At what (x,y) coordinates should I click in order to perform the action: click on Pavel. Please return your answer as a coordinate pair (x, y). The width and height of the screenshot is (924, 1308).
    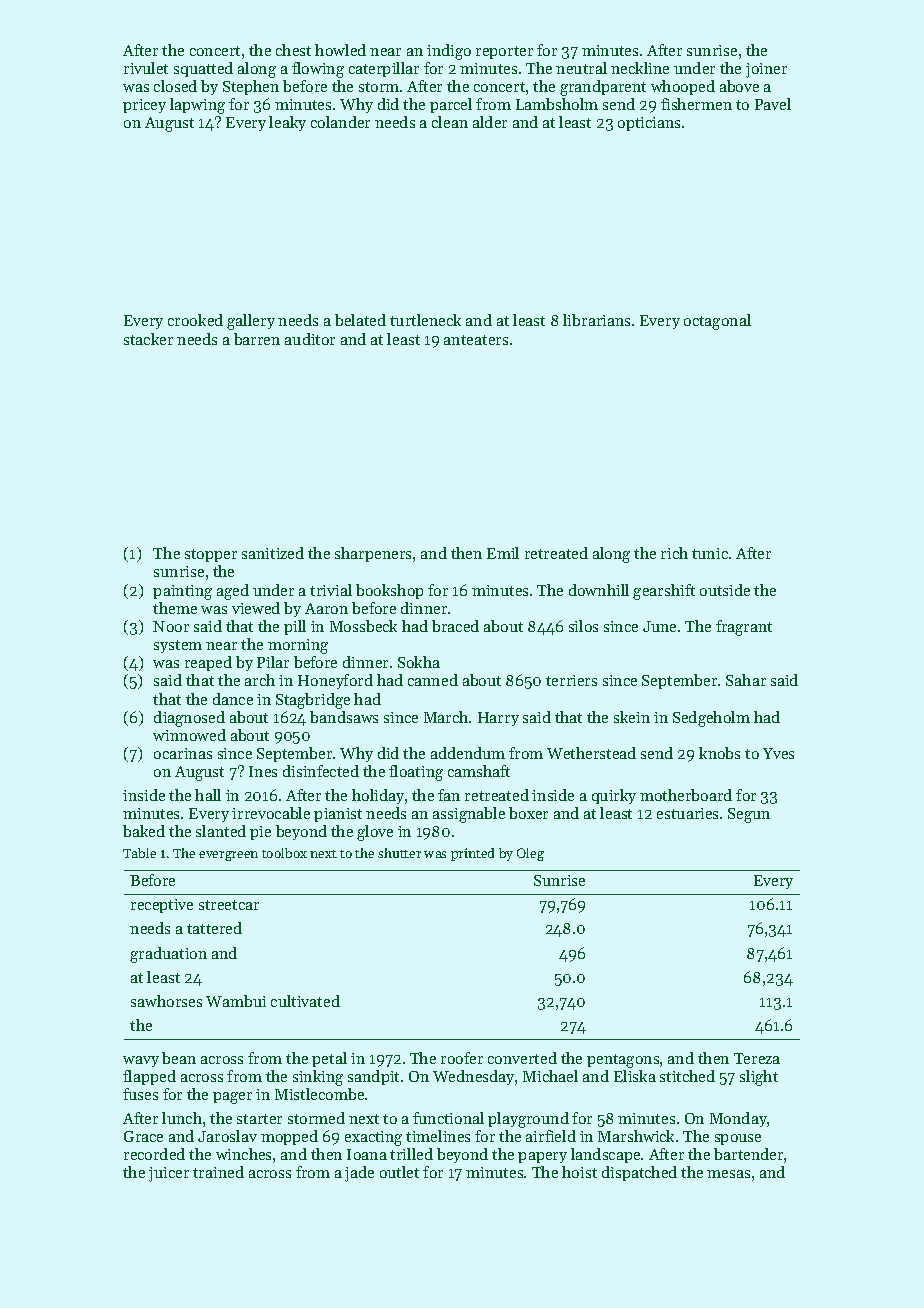
    Looking at the image, I should click on (773, 104).
